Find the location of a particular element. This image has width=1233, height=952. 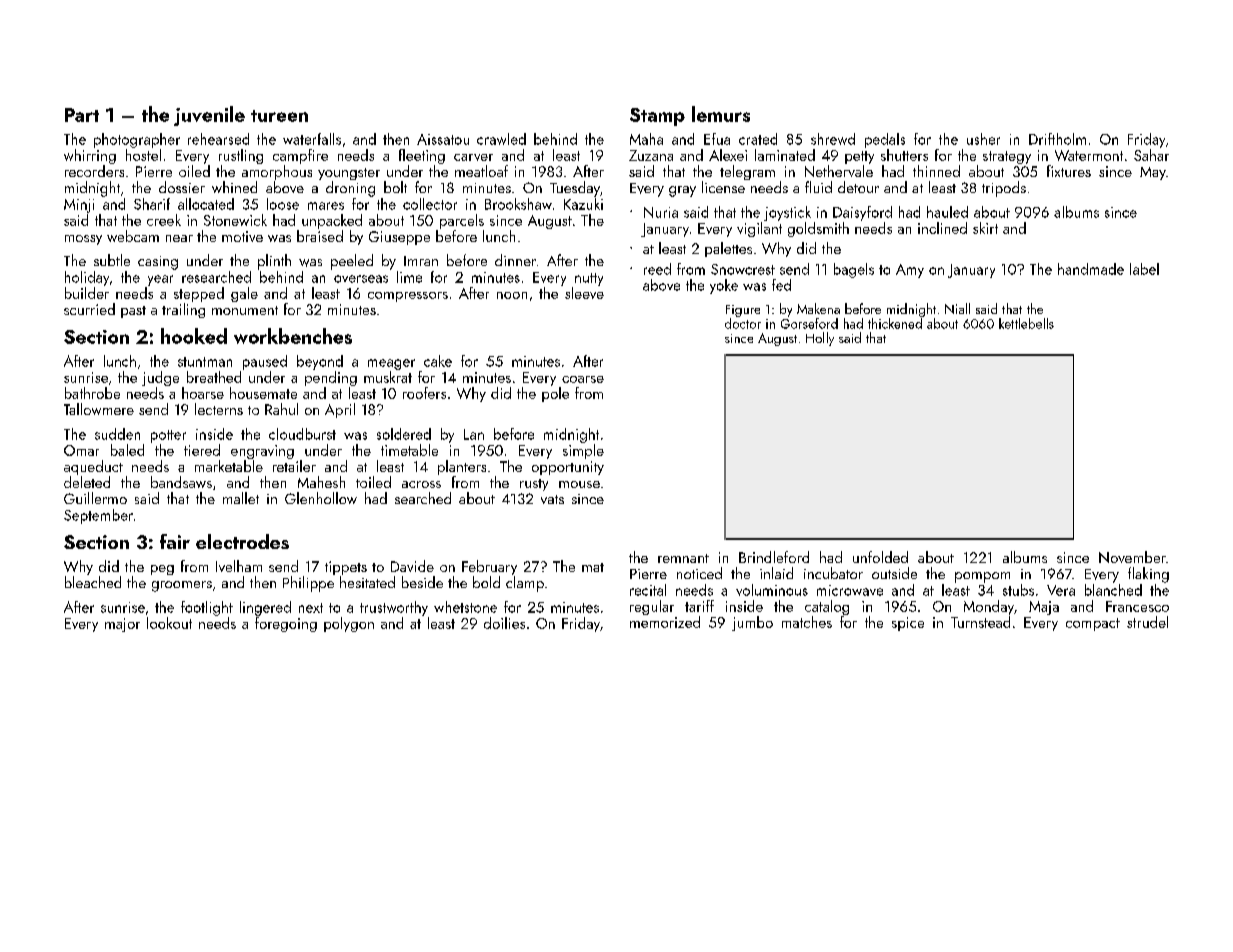

builder is located at coordinates (87, 293).
